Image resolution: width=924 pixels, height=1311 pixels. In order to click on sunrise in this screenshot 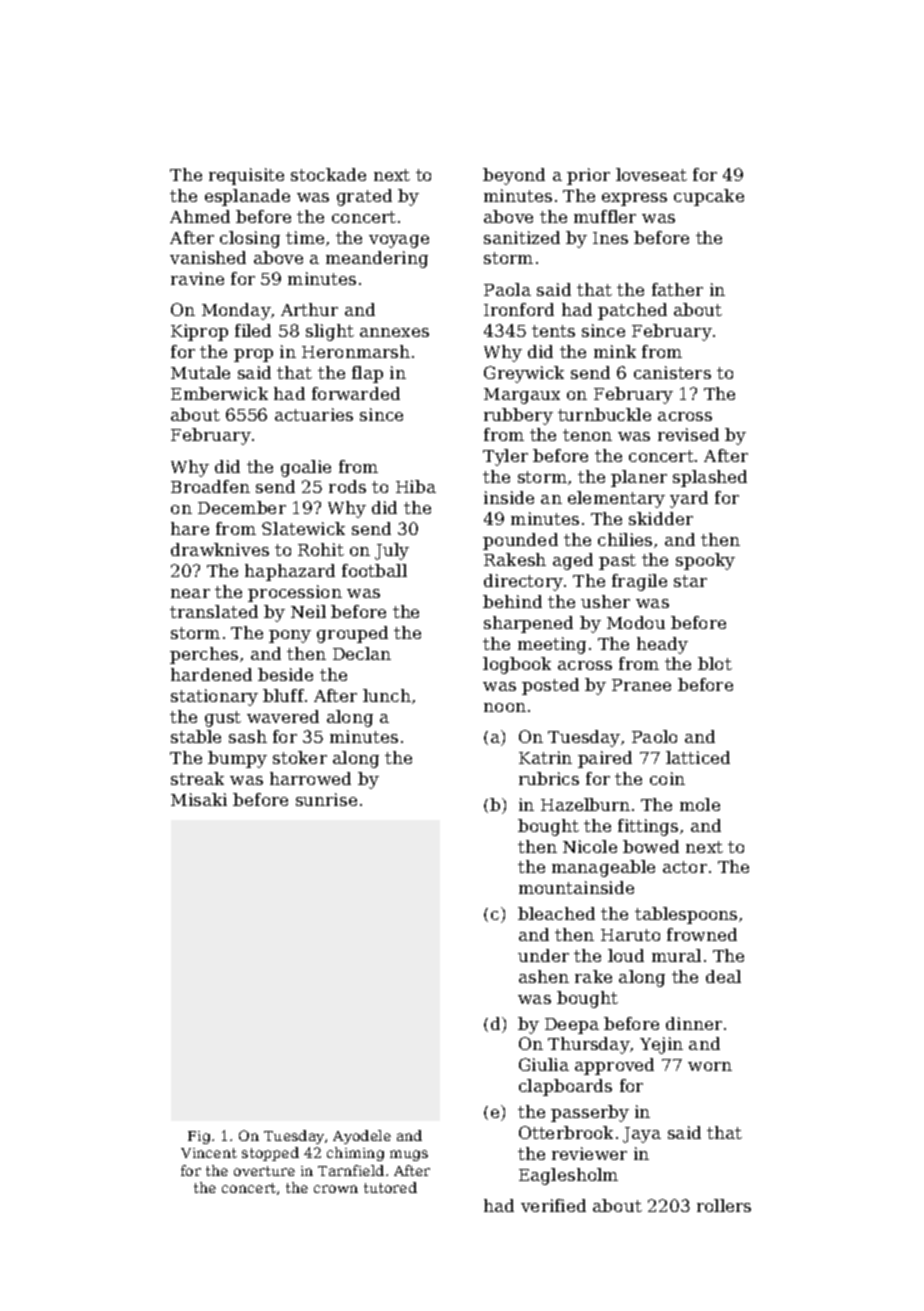, I will do `click(326, 799)`.
